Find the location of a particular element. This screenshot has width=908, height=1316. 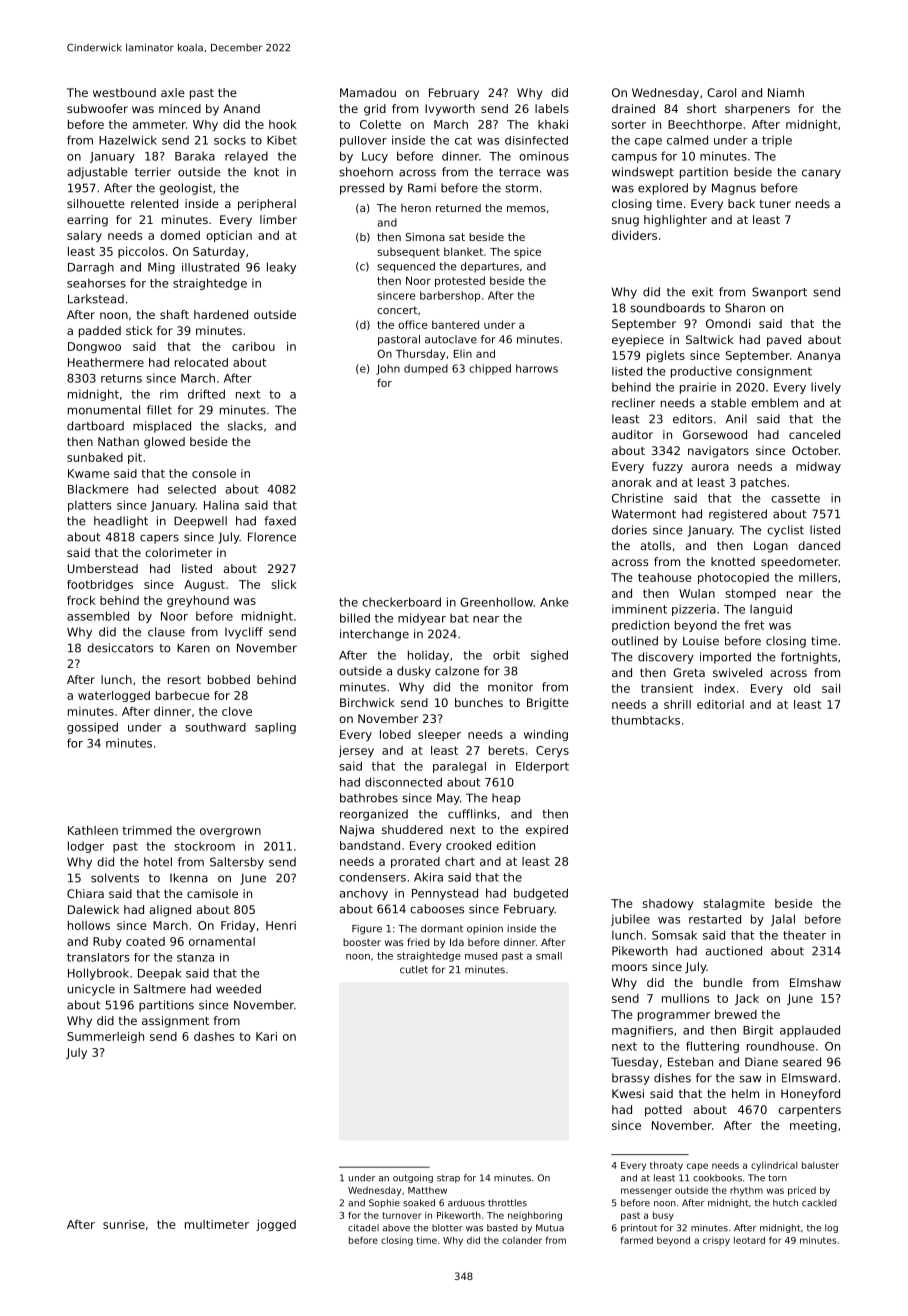

cutlet is located at coordinates (414, 969).
